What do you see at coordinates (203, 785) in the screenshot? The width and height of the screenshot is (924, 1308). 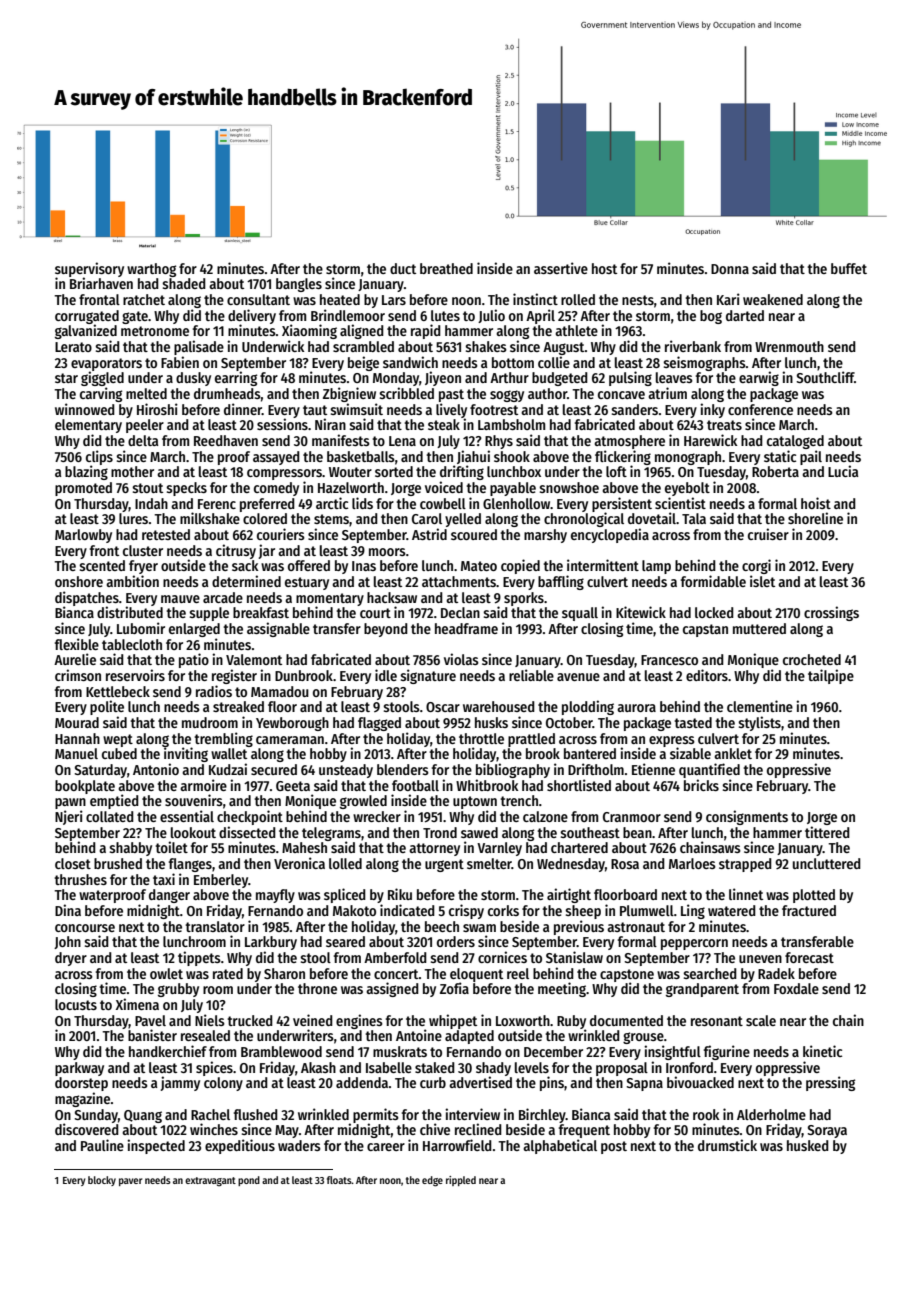 I see `armoire` at bounding box center [203, 785].
